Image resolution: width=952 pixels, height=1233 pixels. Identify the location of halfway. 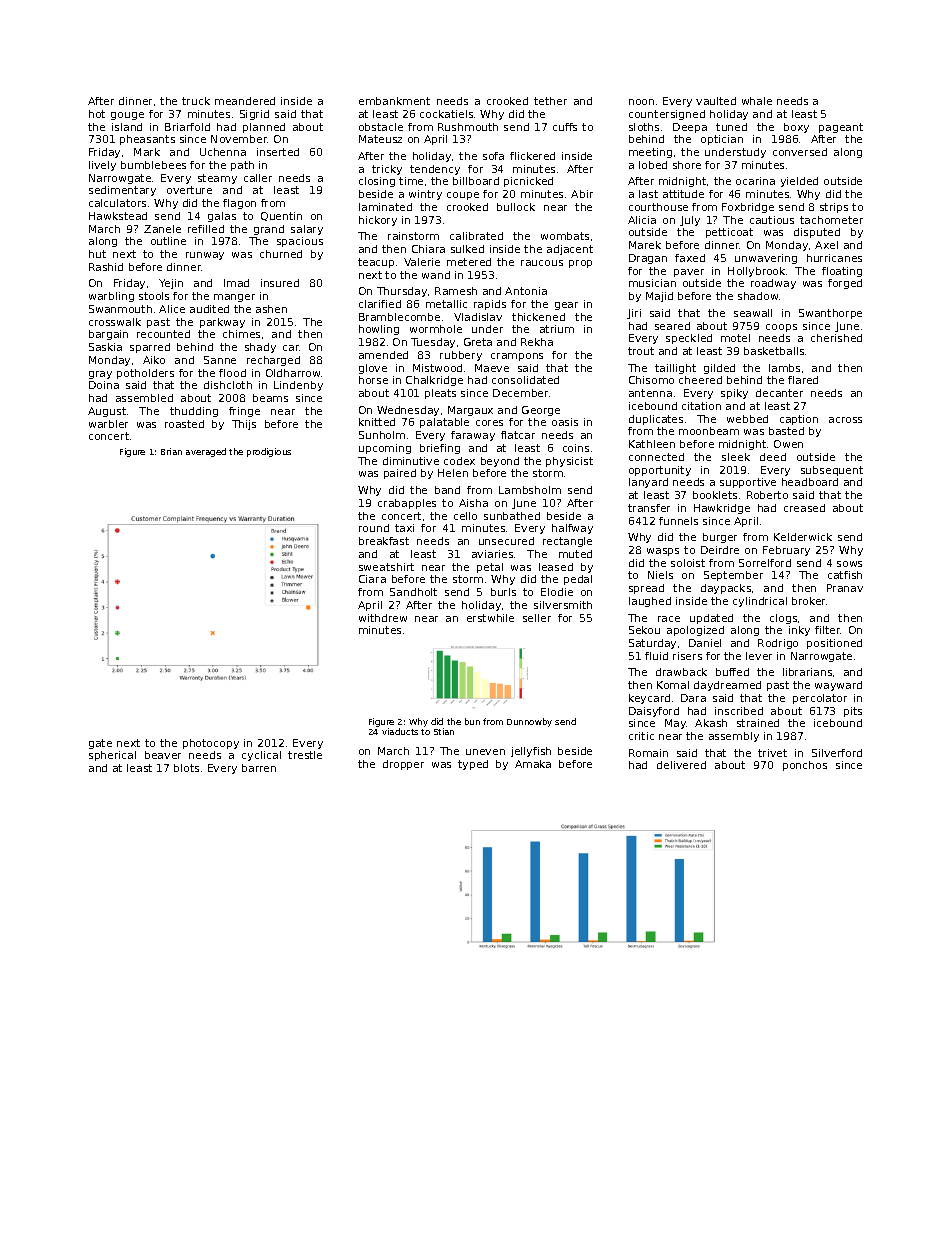
(572, 529).
